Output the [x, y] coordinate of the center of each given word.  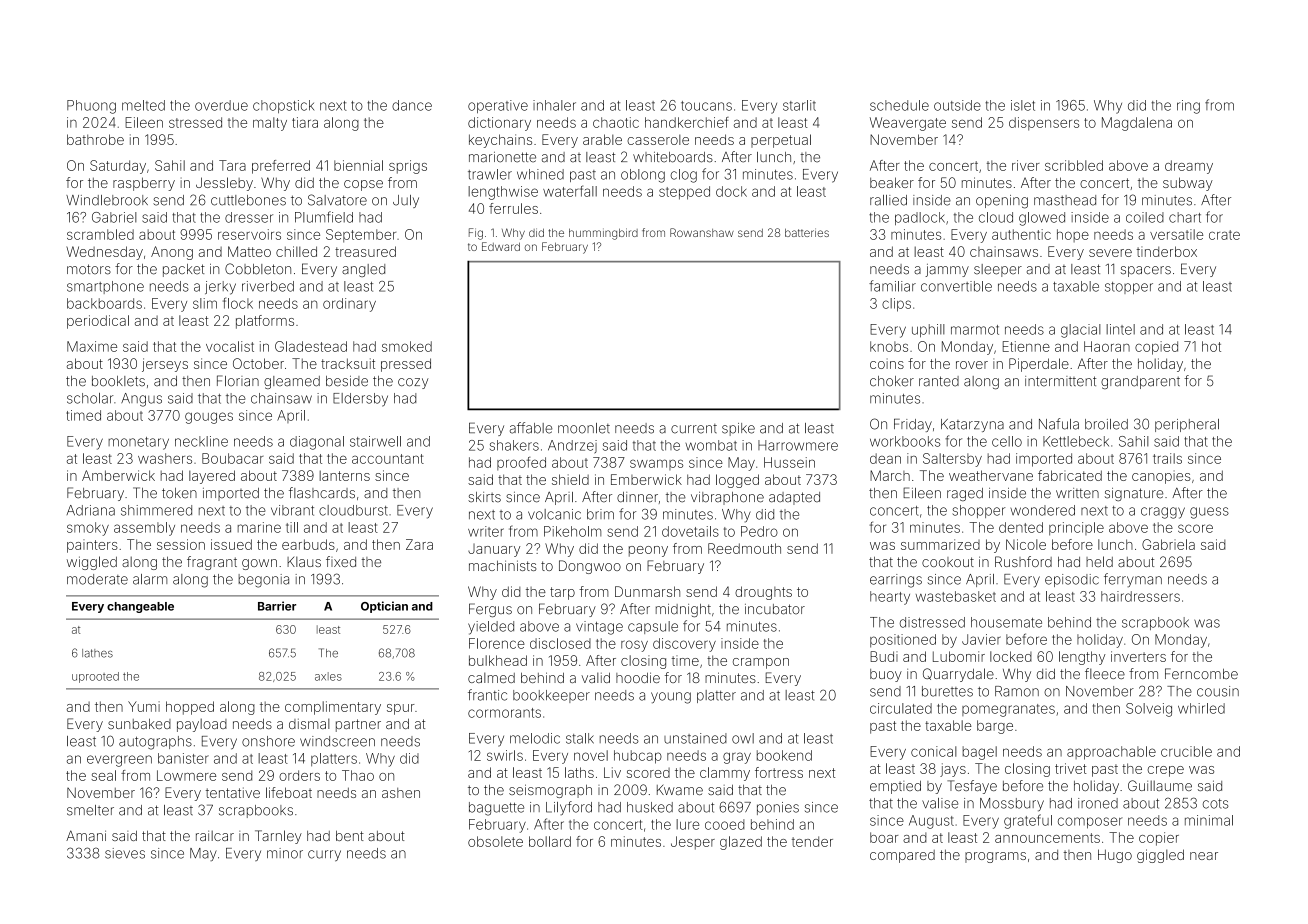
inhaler [554, 105]
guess [1209, 513]
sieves [125, 853]
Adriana [91, 510]
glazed [741, 843]
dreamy [1189, 167]
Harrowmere [798, 445]
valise [940, 803]
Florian [238, 381]
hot [1211, 346]
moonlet [584, 428]
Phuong [91, 107]
